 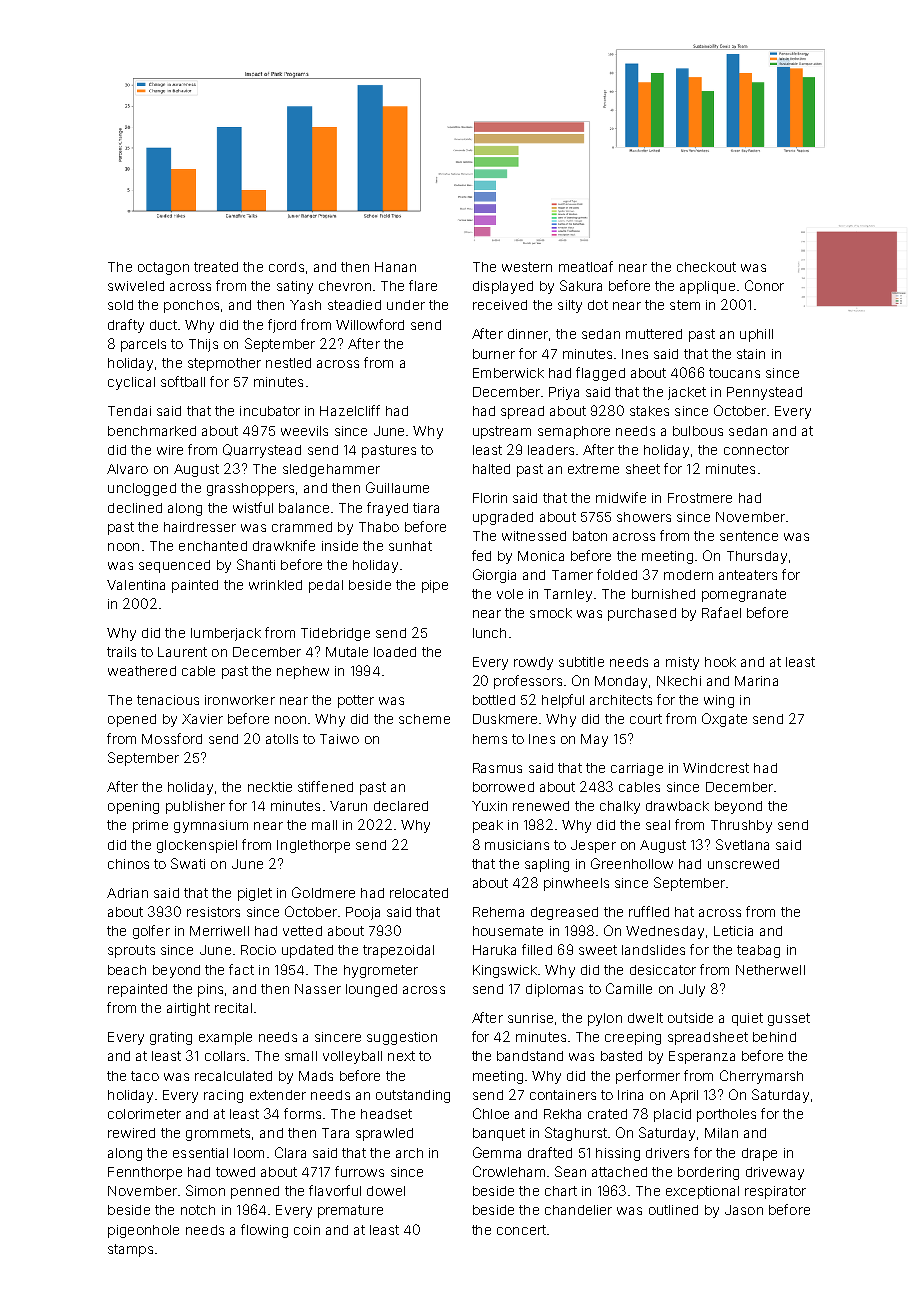 What do you see at coordinates (130, 1250) in the document?
I see `stamps` at bounding box center [130, 1250].
